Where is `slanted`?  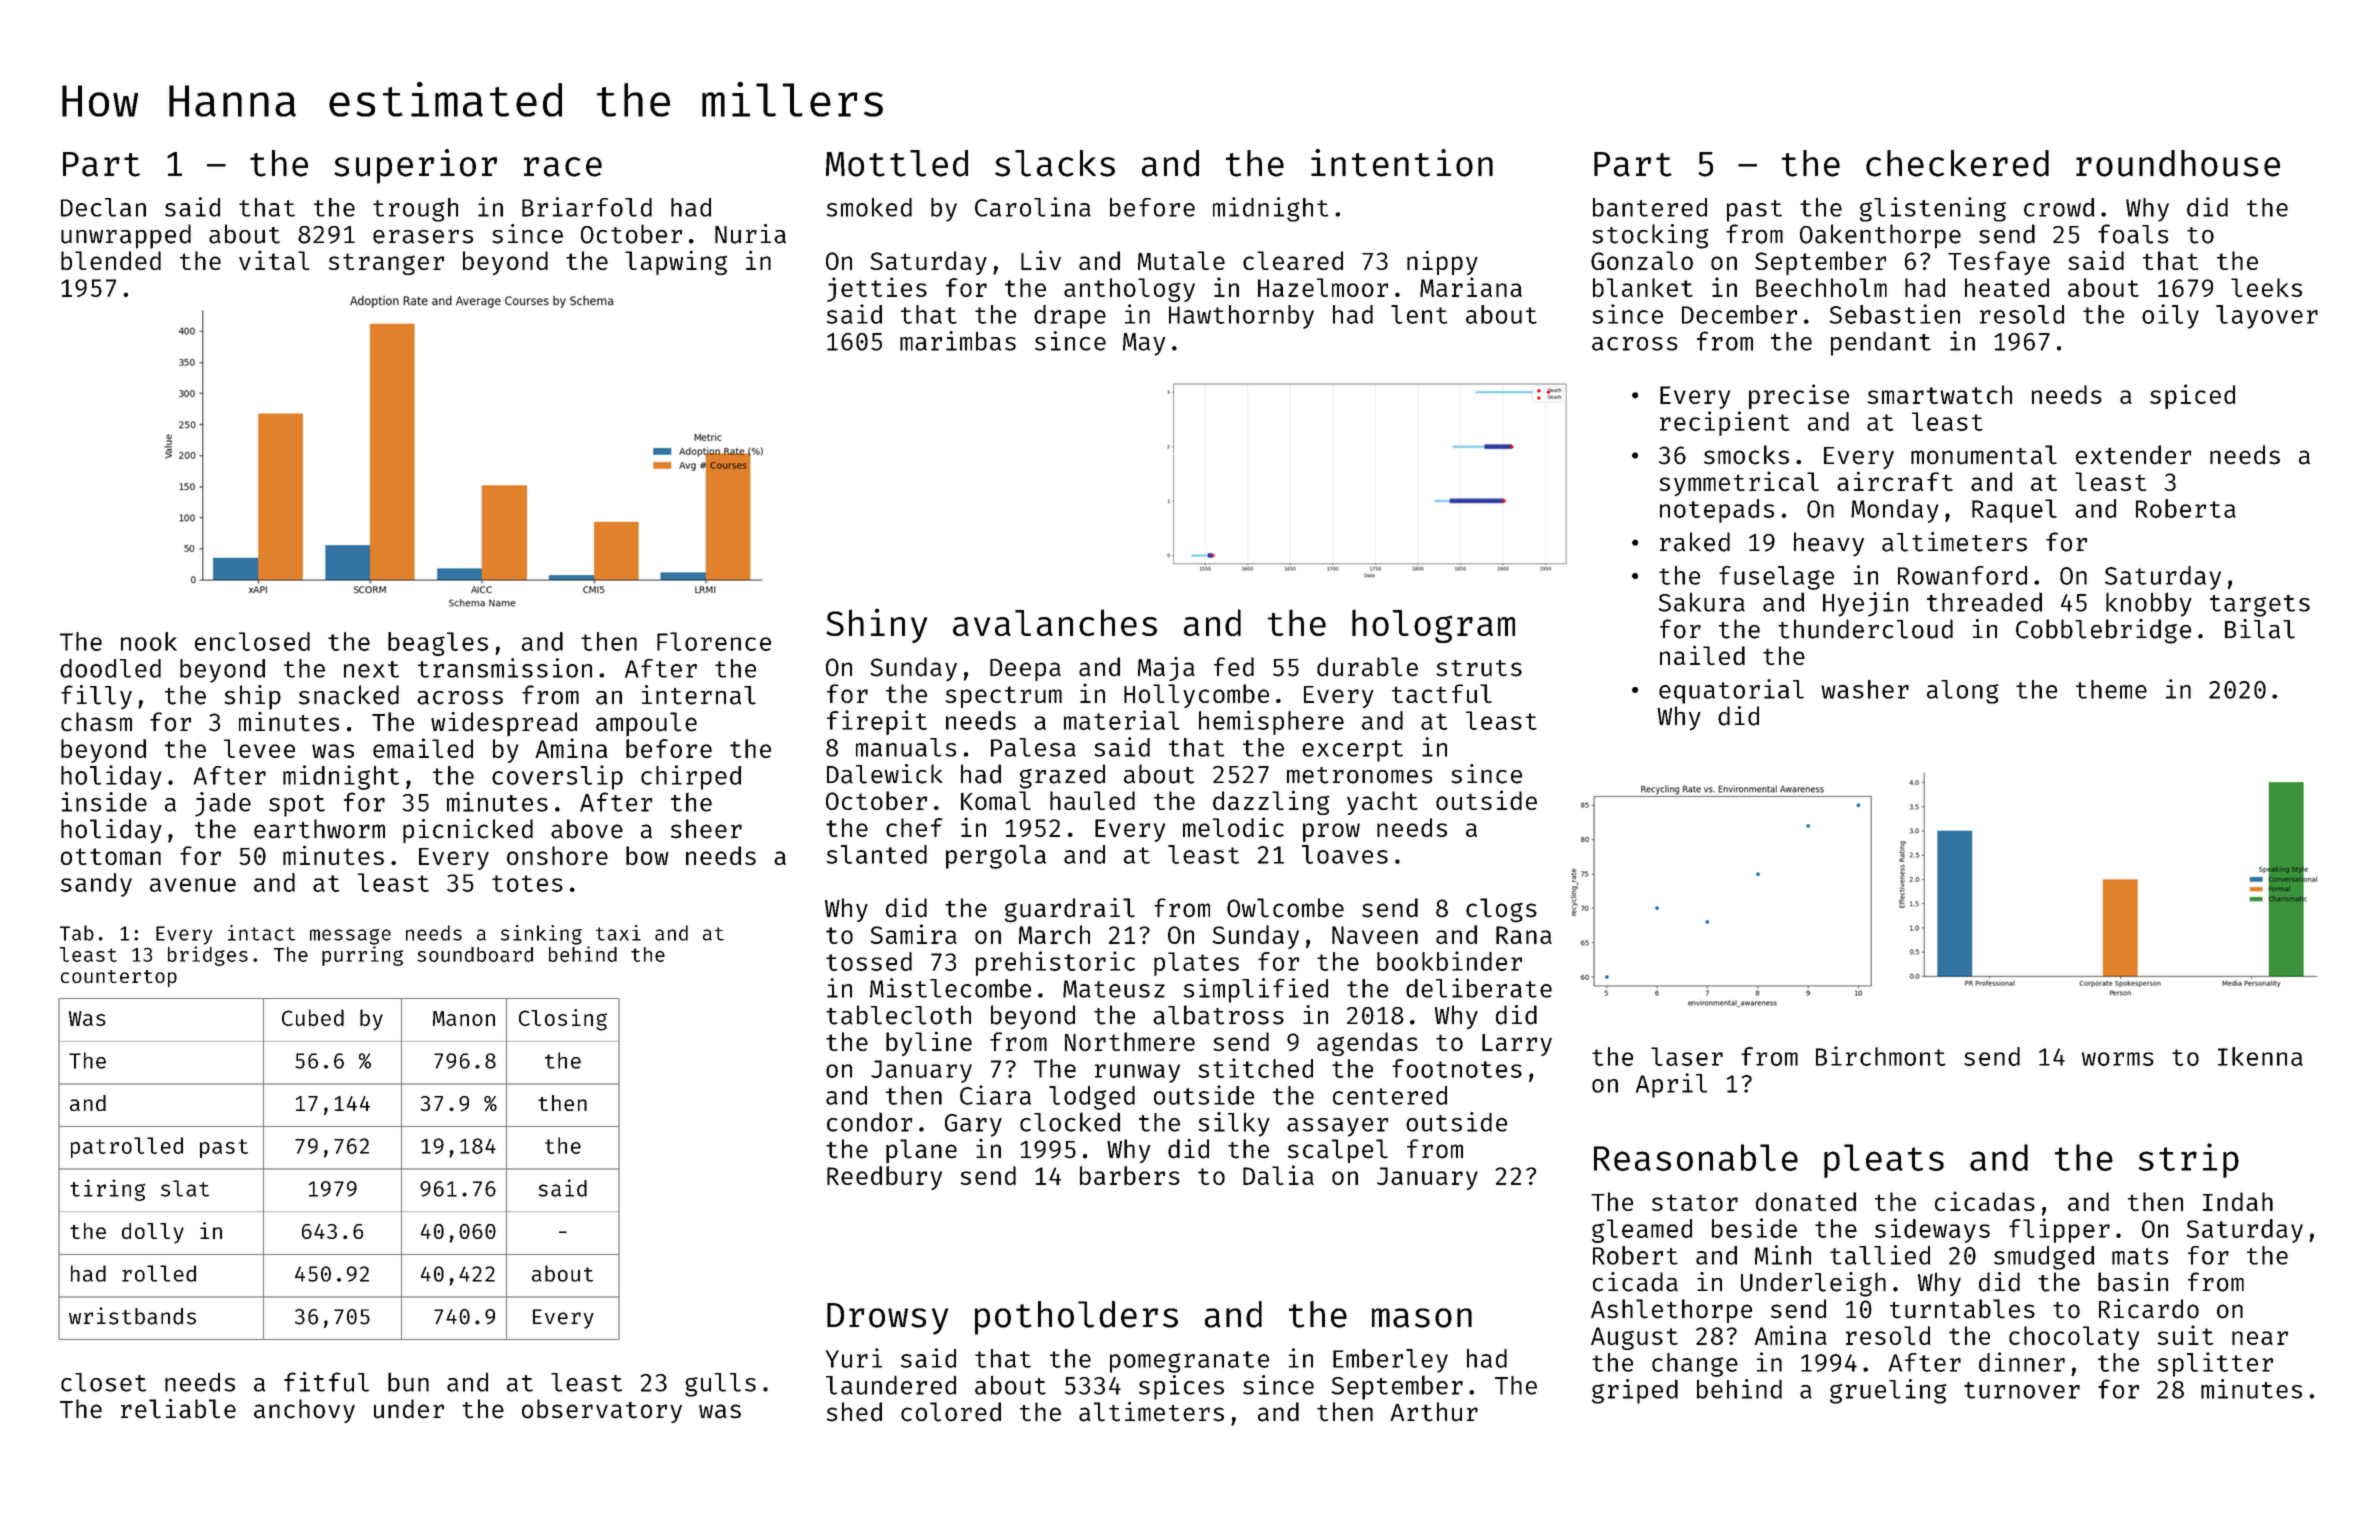 slanted is located at coordinates (877, 854).
